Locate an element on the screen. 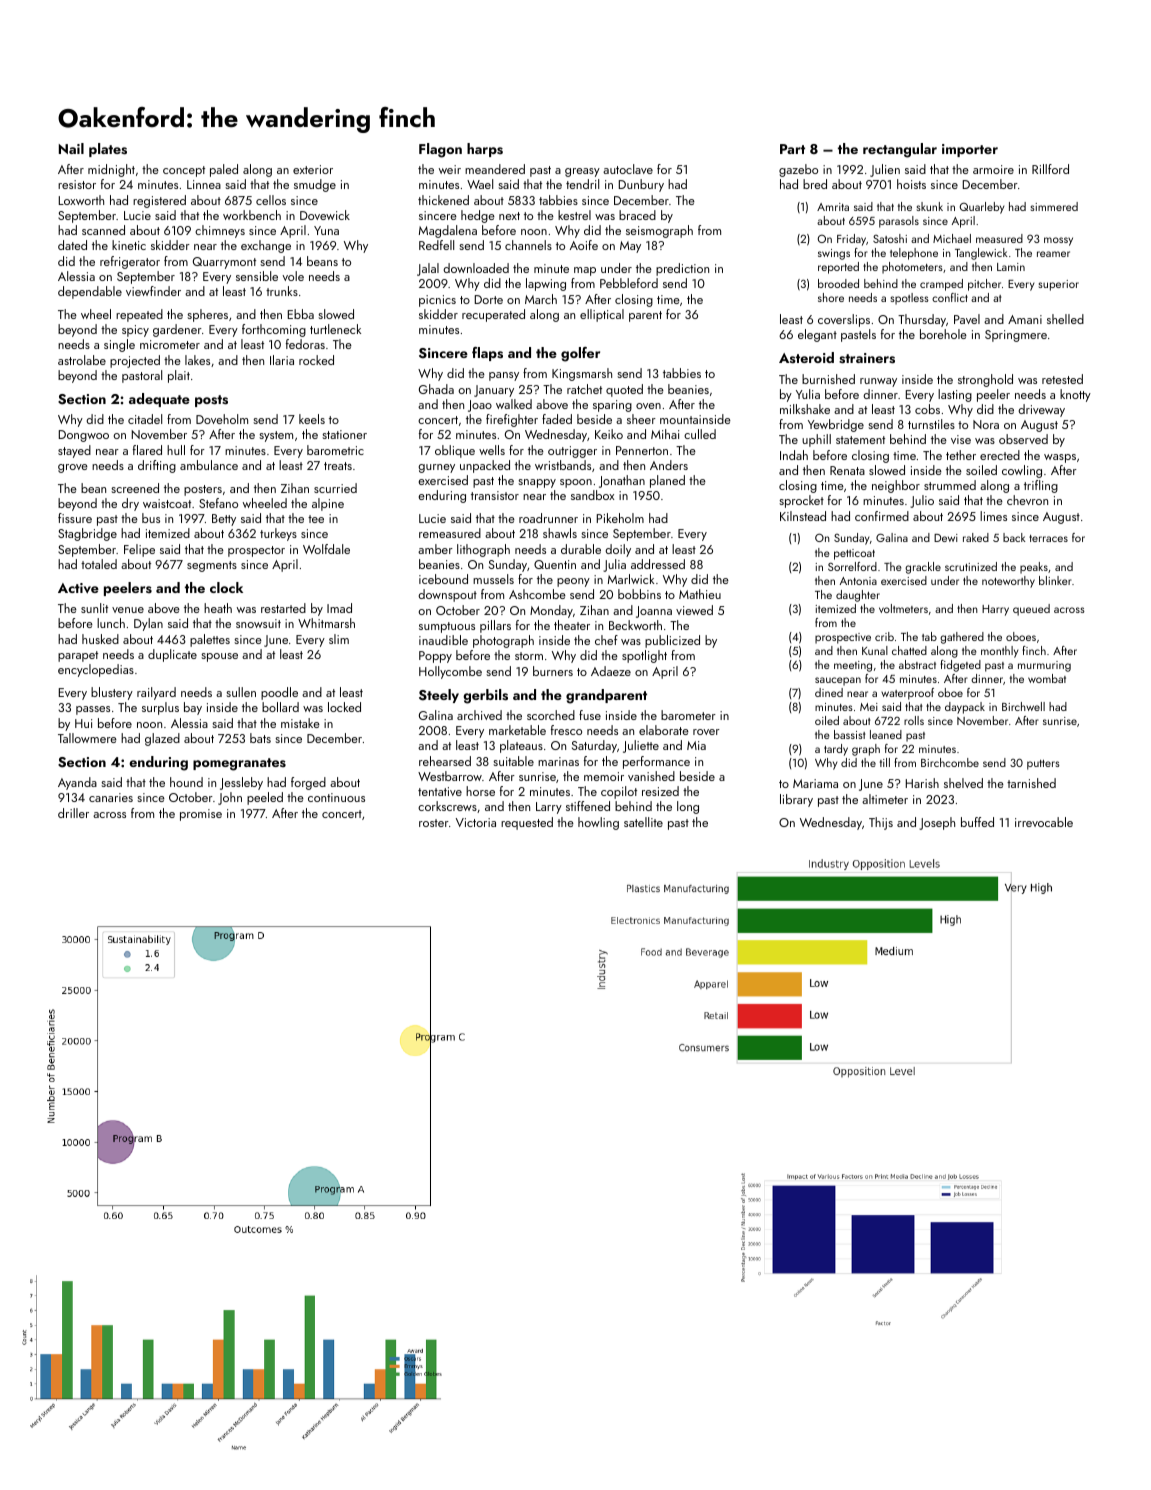 The height and width of the screenshot is (1490, 1151). performance is located at coordinates (656, 762).
